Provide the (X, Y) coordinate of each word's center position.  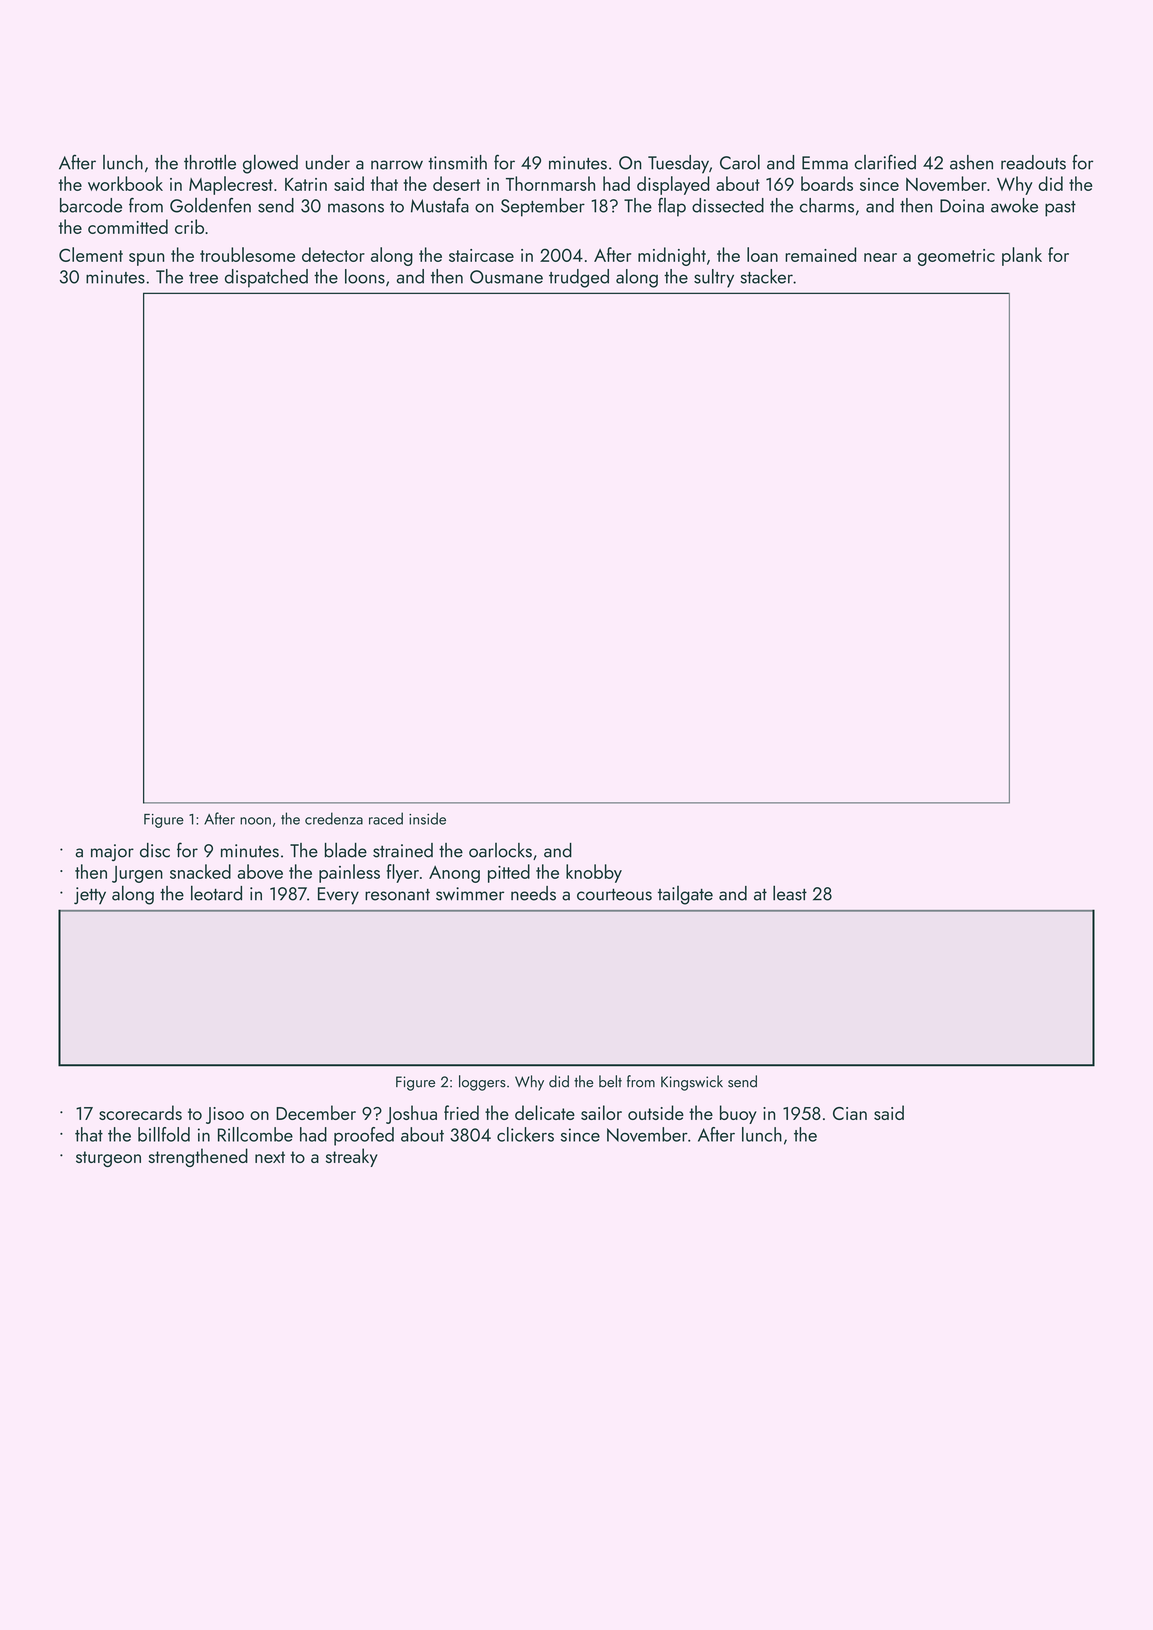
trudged (579, 278)
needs (533, 893)
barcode (91, 205)
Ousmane (506, 277)
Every (338, 896)
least (790, 893)
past (1060, 209)
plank (1022, 256)
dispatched (266, 278)
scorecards (140, 1112)
